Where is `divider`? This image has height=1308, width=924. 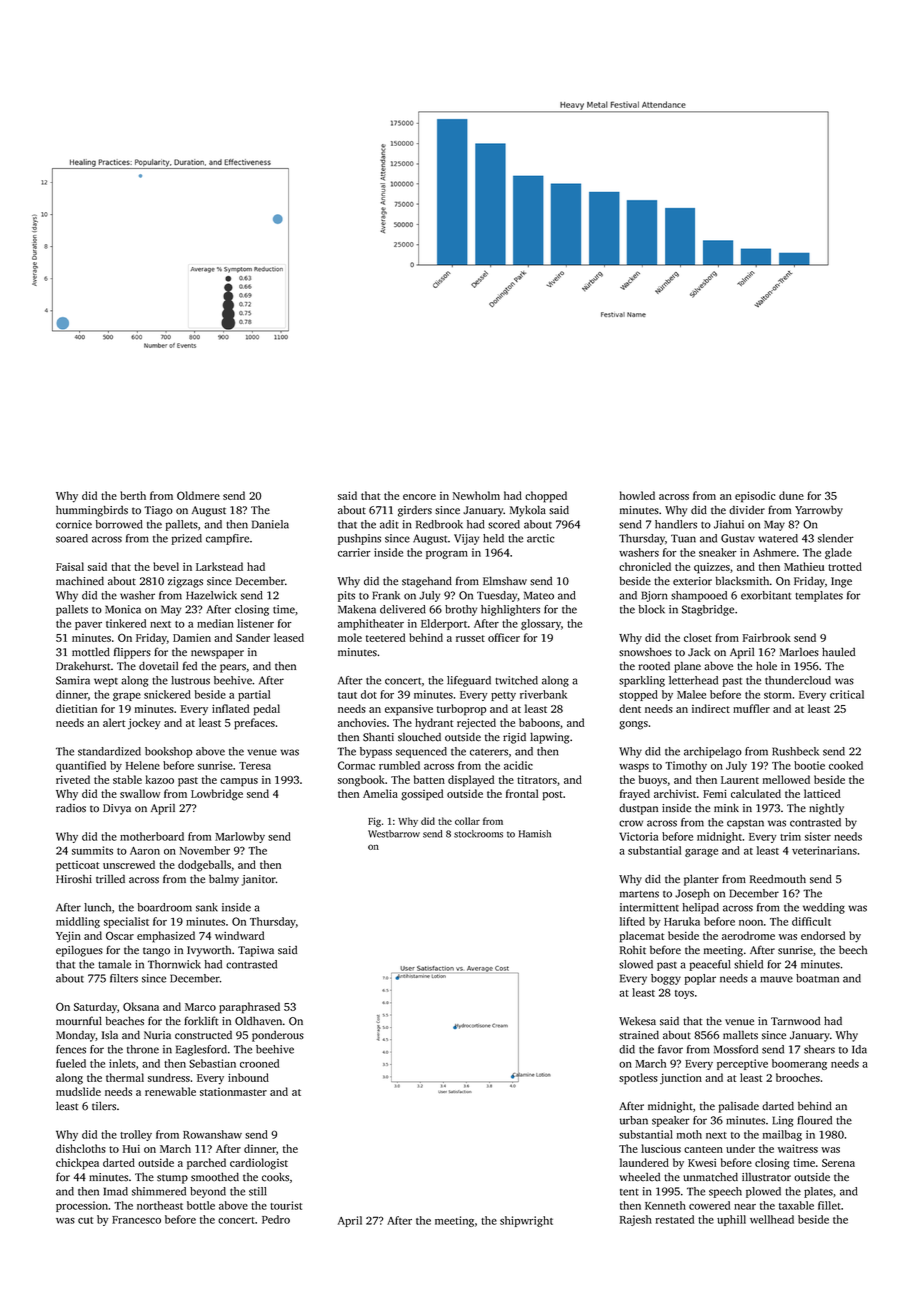 divider is located at coordinates (747, 510).
